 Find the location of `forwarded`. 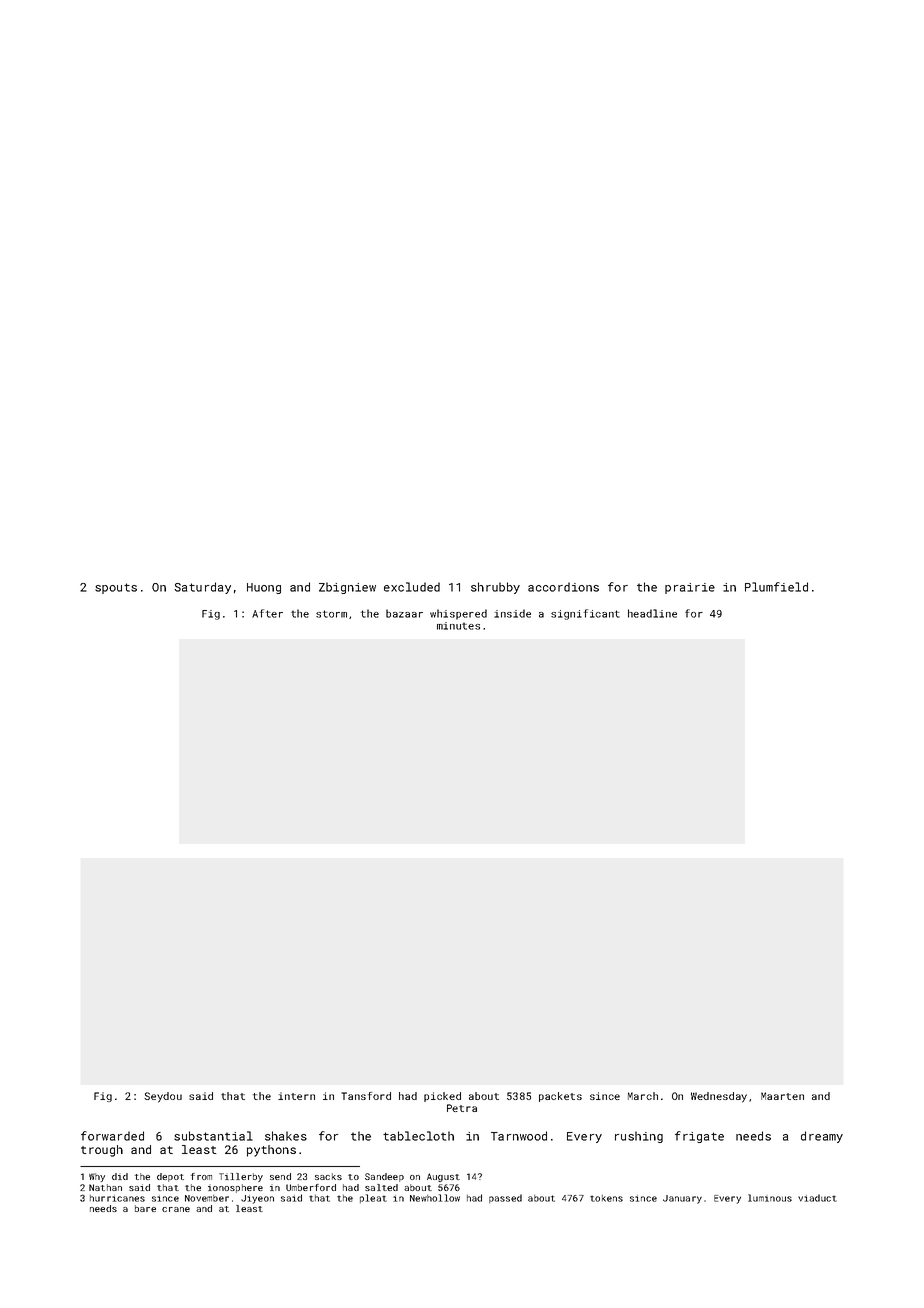

forwarded is located at coordinates (112, 1136).
